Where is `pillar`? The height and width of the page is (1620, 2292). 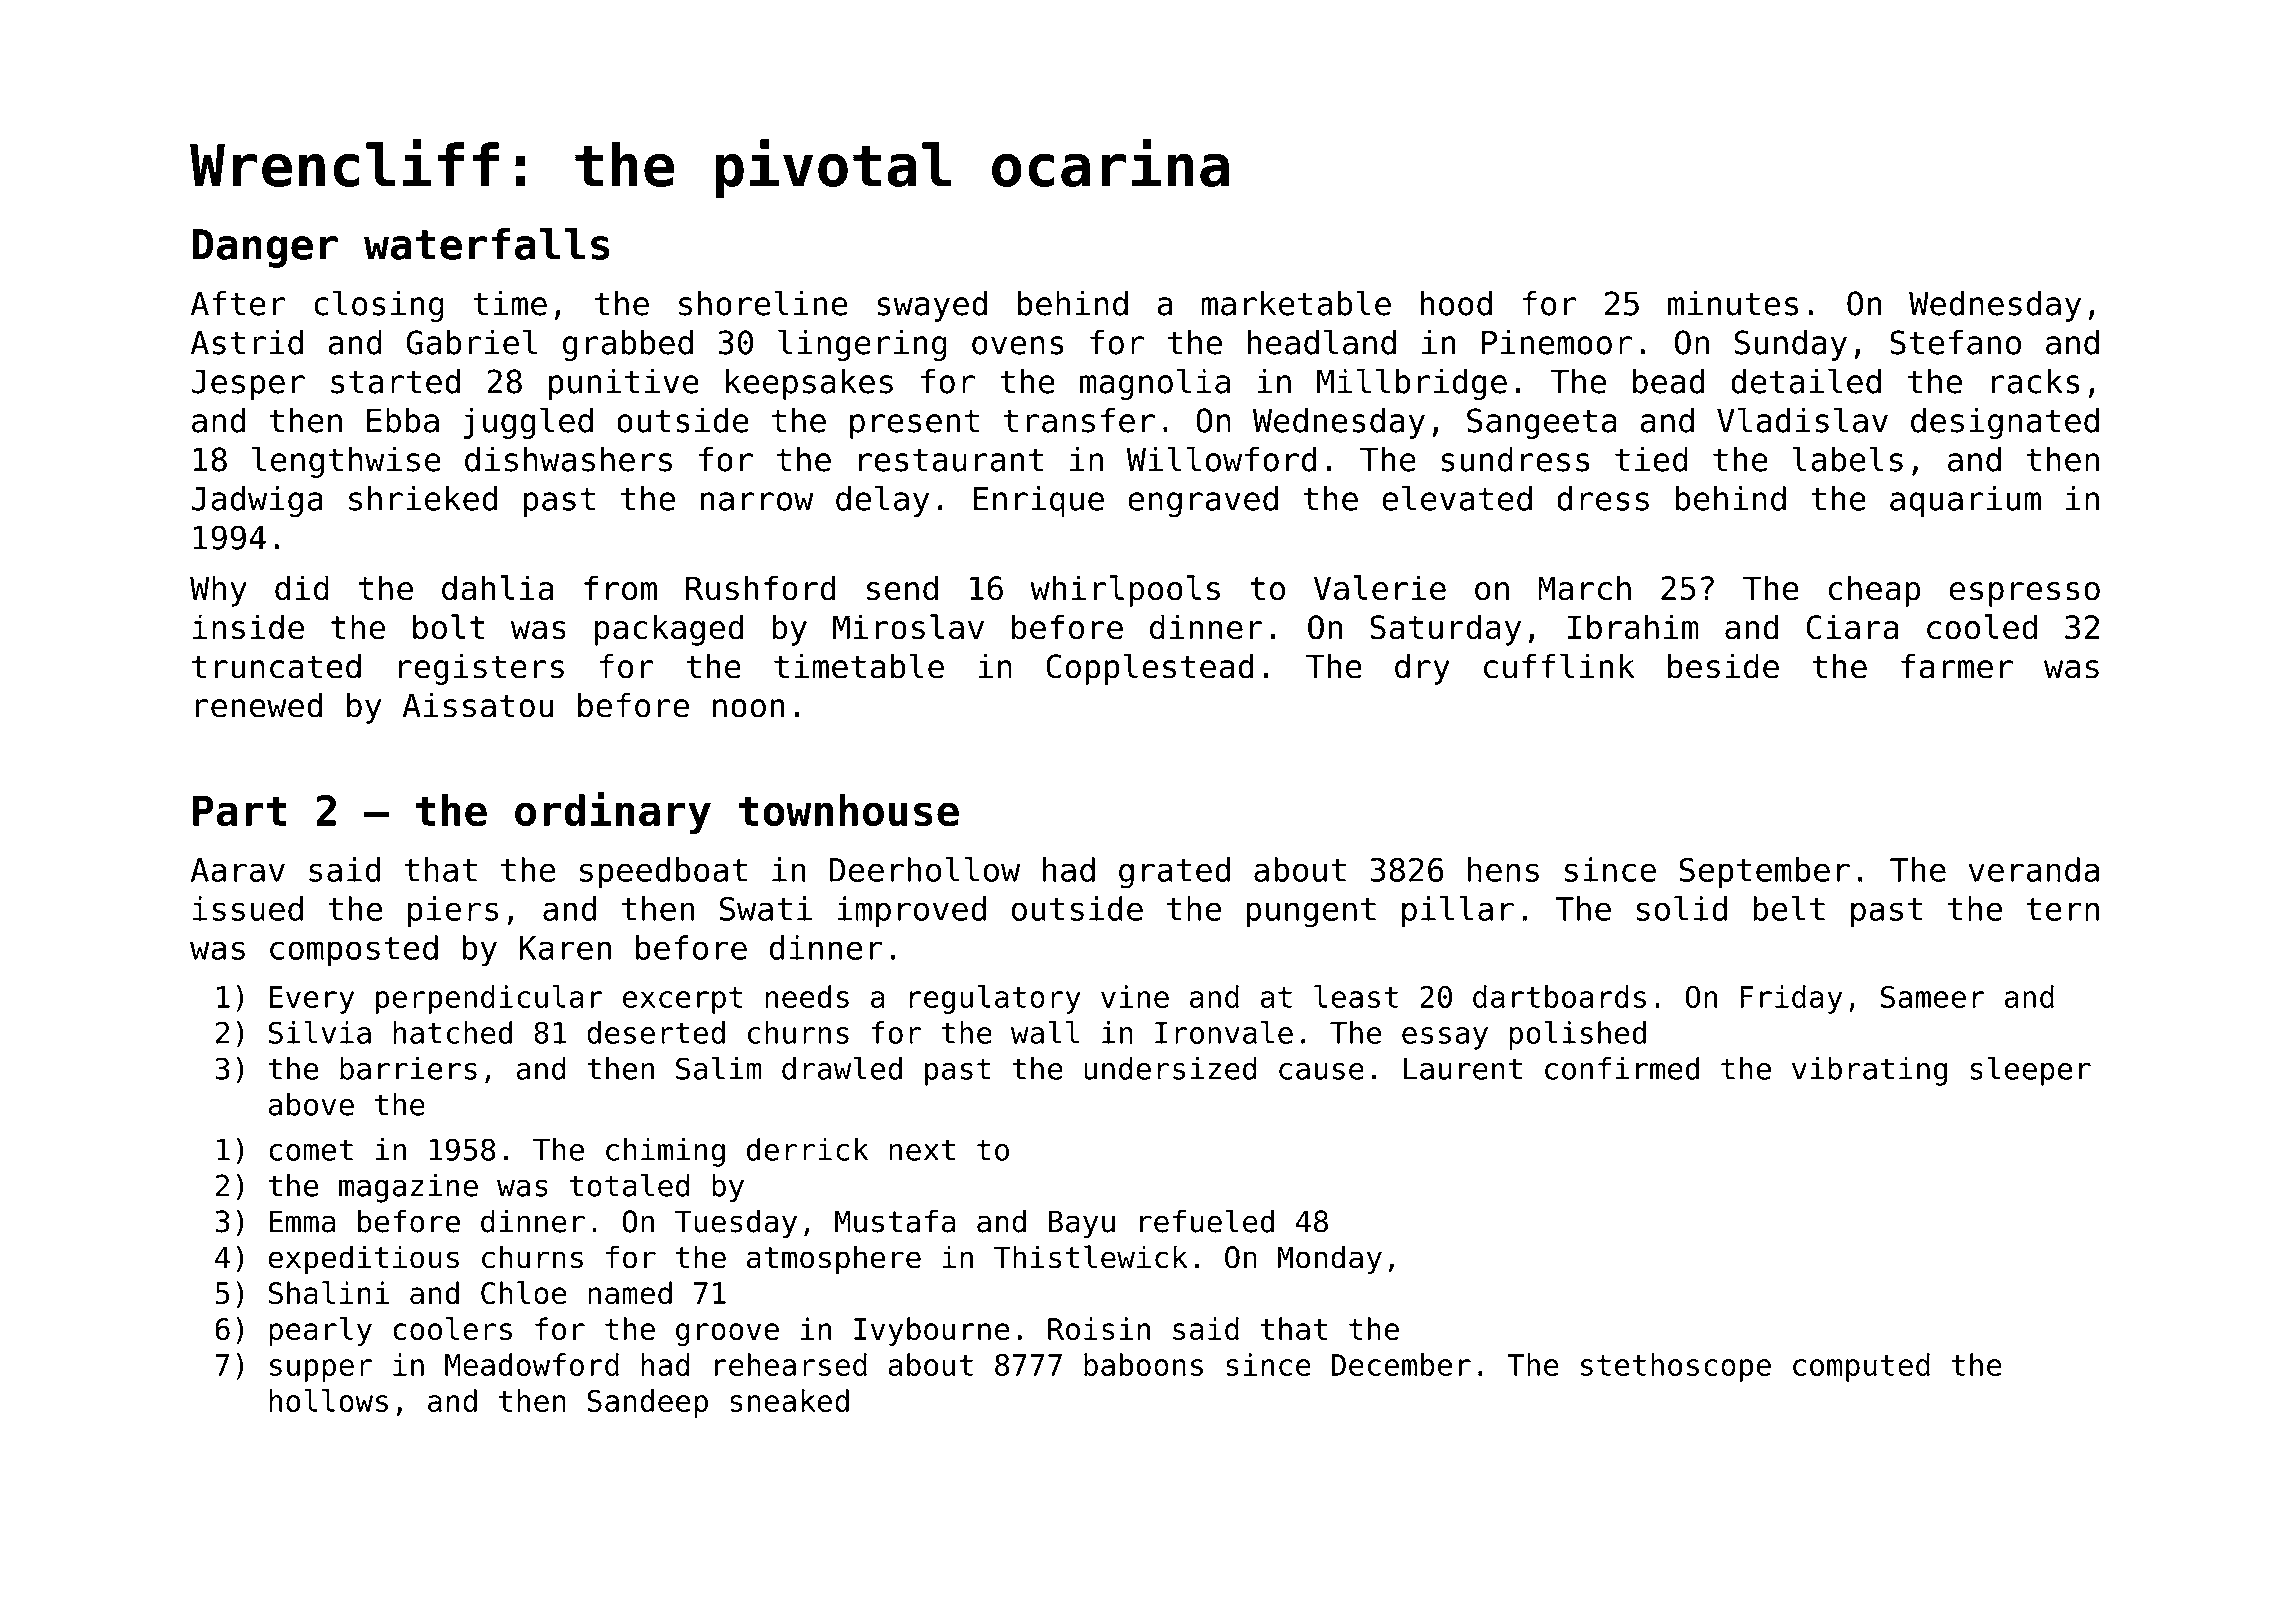 pillar is located at coordinates (1458, 911).
